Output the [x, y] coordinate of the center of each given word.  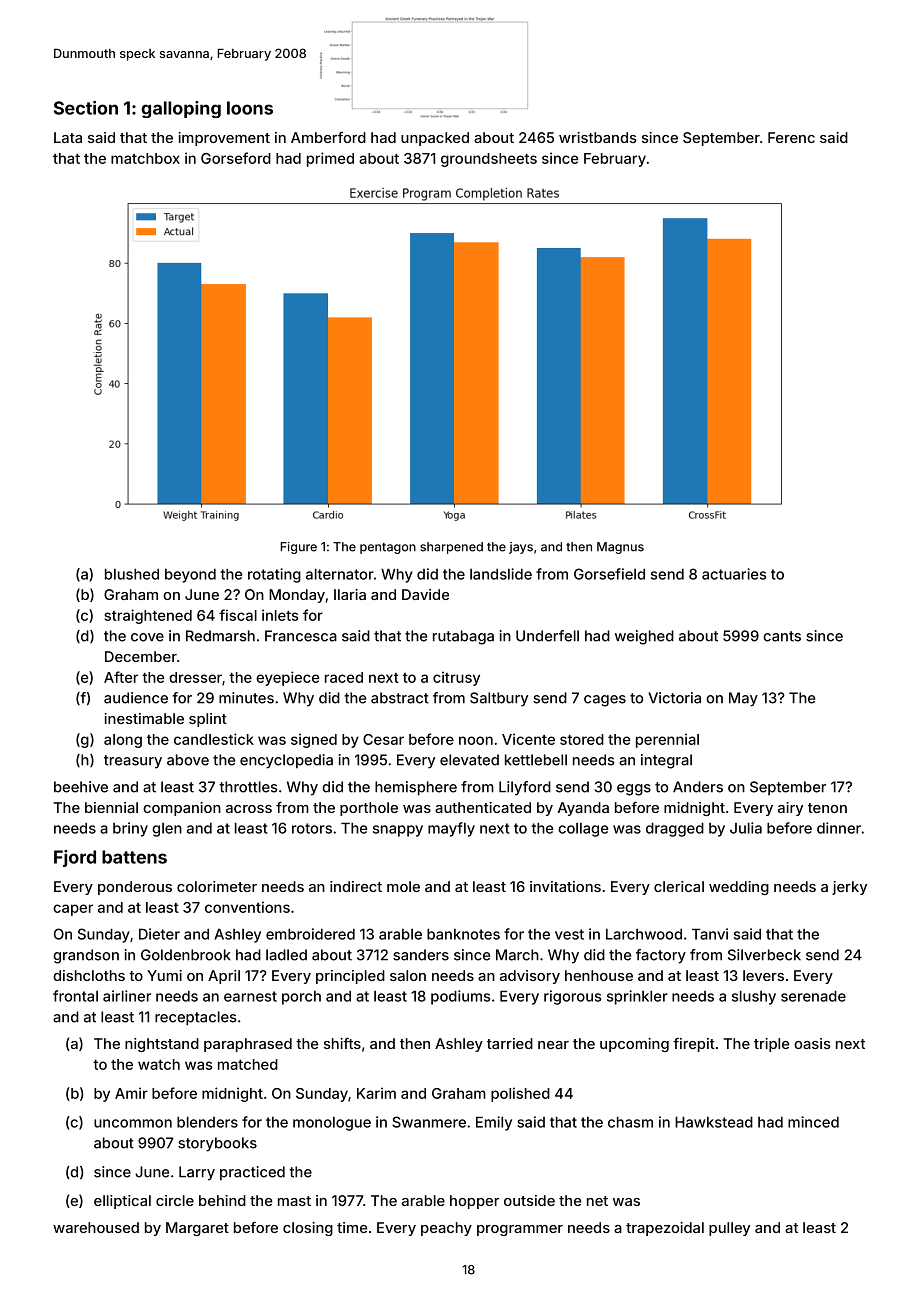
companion [182, 809]
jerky [849, 888]
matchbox [145, 158]
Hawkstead [714, 1122]
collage [583, 830]
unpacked [435, 139]
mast [294, 1201]
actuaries [734, 574]
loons [250, 108]
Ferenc [791, 137]
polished [520, 1094]
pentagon [388, 548]
